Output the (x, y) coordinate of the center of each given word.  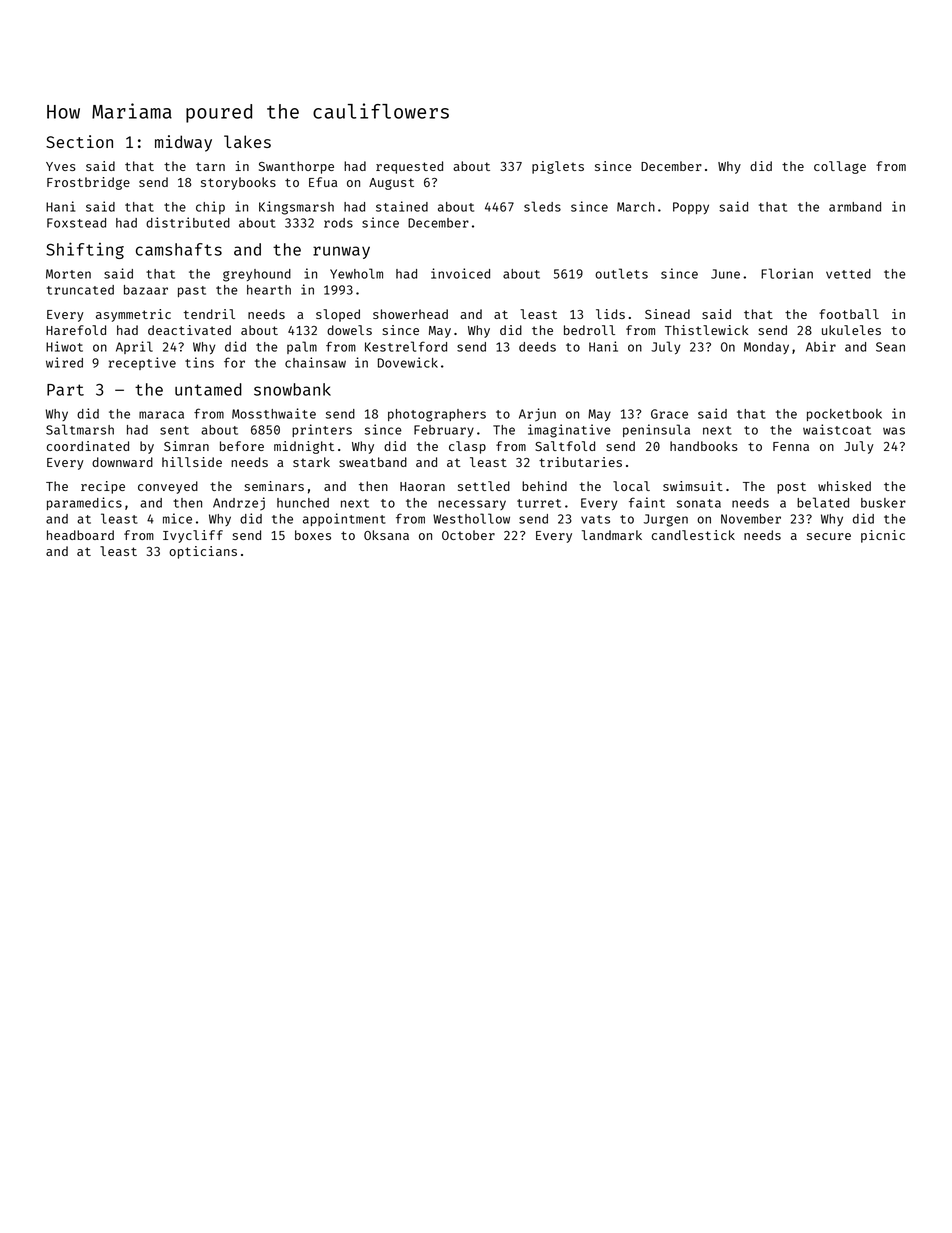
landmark (612, 535)
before (242, 446)
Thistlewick (706, 330)
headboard (80, 535)
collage (840, 167)
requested (409, 167)
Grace (669, 414)
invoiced (460, 273)
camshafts (179, 249)
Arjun (537, 415)
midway (183, 143)
